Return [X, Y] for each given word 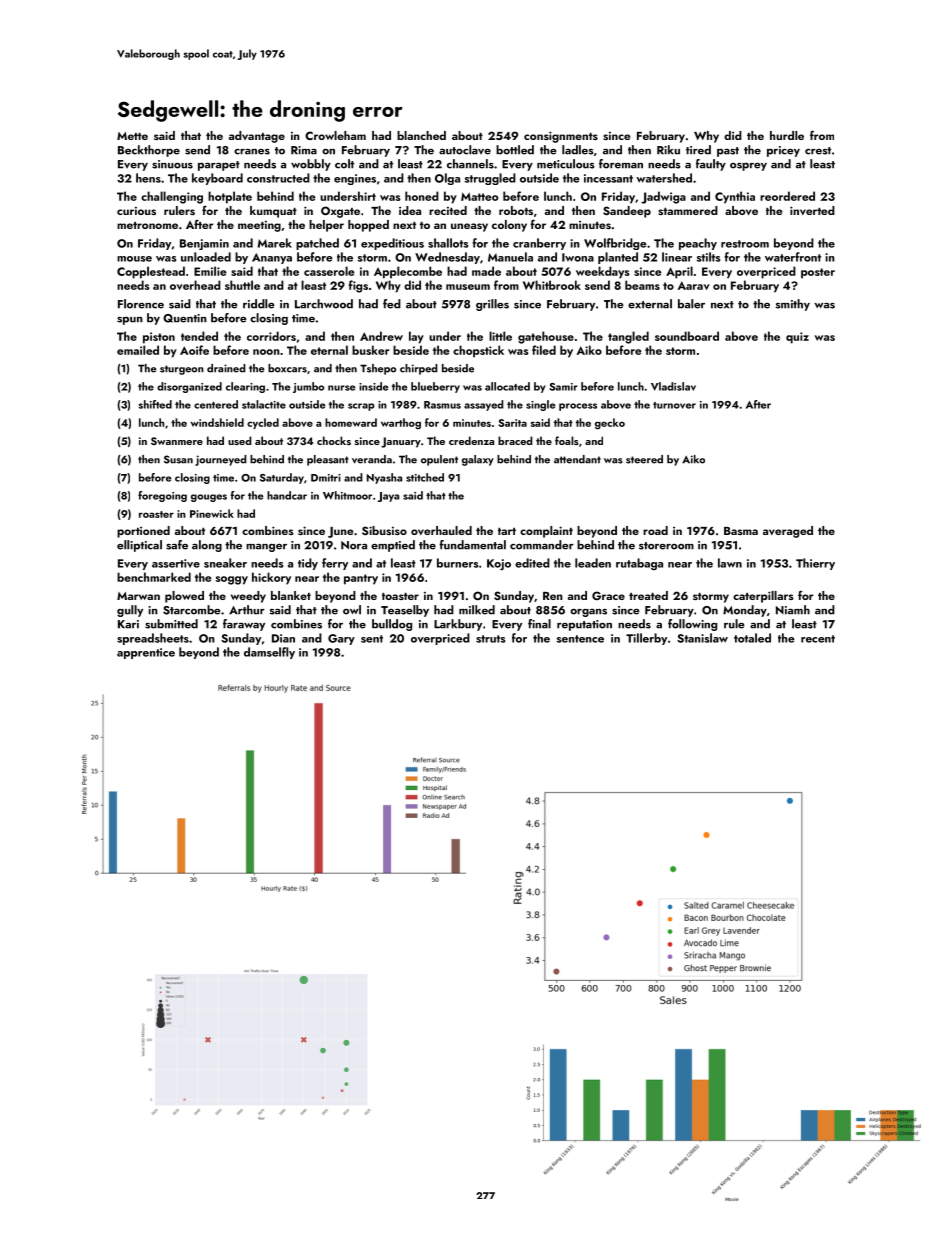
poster [818, 273]
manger [266, 547]
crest [818, 151]
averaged [788, 532]
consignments [561, 137]
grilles [492, 305]
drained [226, 368]
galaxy [478, 460]
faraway [244, 625]
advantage [257, 137]
